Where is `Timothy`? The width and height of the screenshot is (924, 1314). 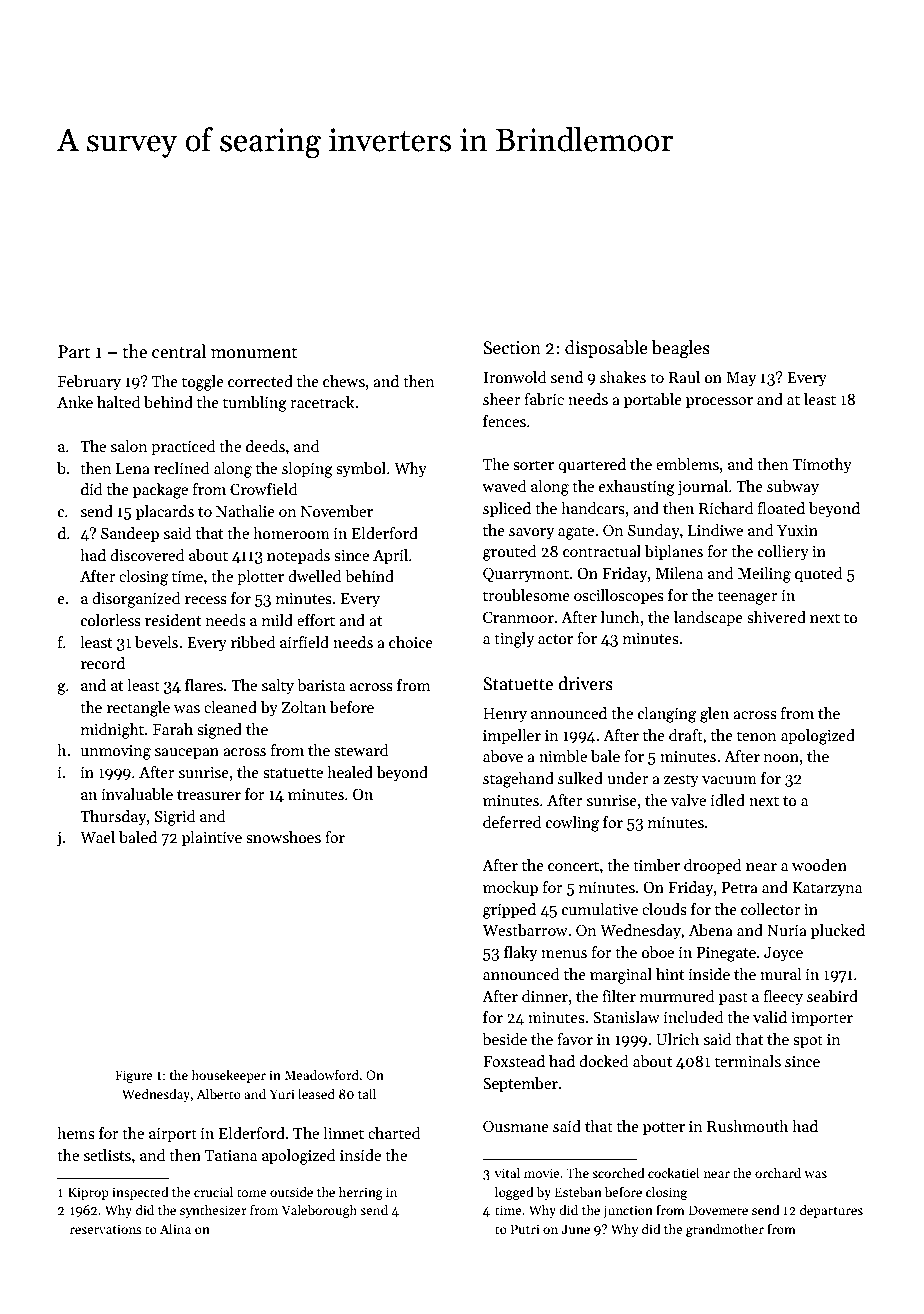
Timothy is located at coordinates (822, 466).
